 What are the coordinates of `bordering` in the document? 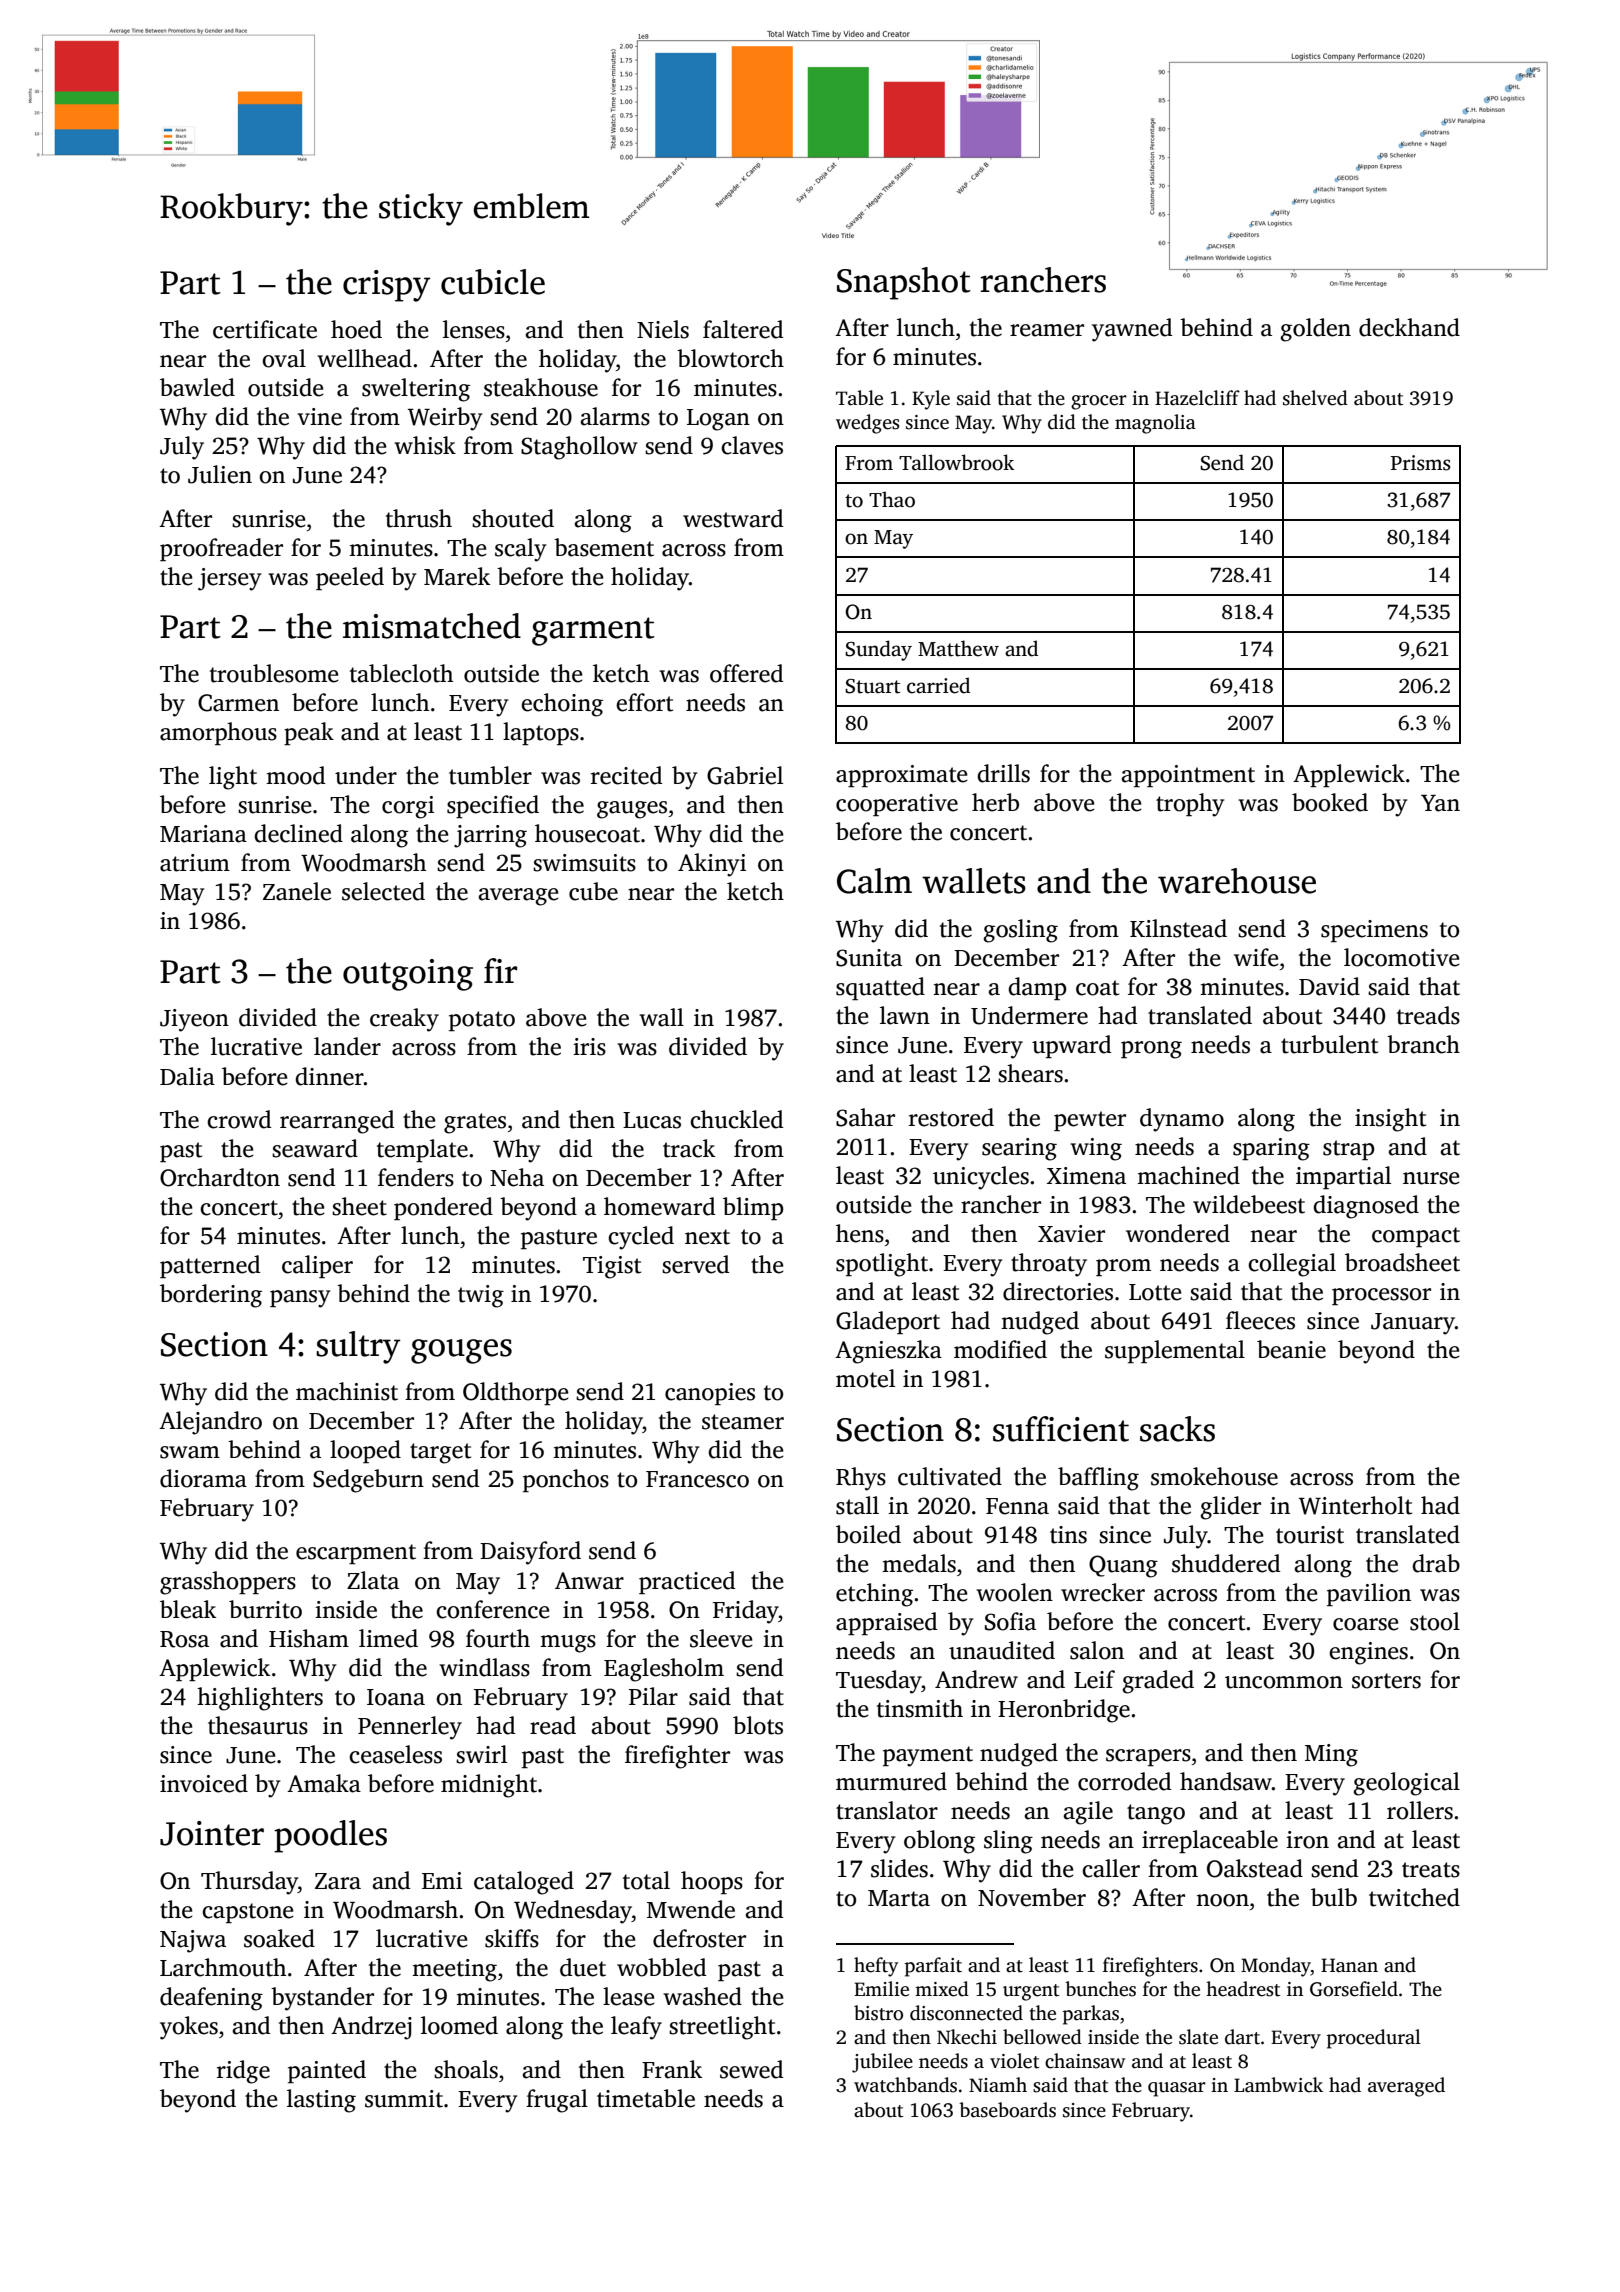 It's located at (211, 1296).
